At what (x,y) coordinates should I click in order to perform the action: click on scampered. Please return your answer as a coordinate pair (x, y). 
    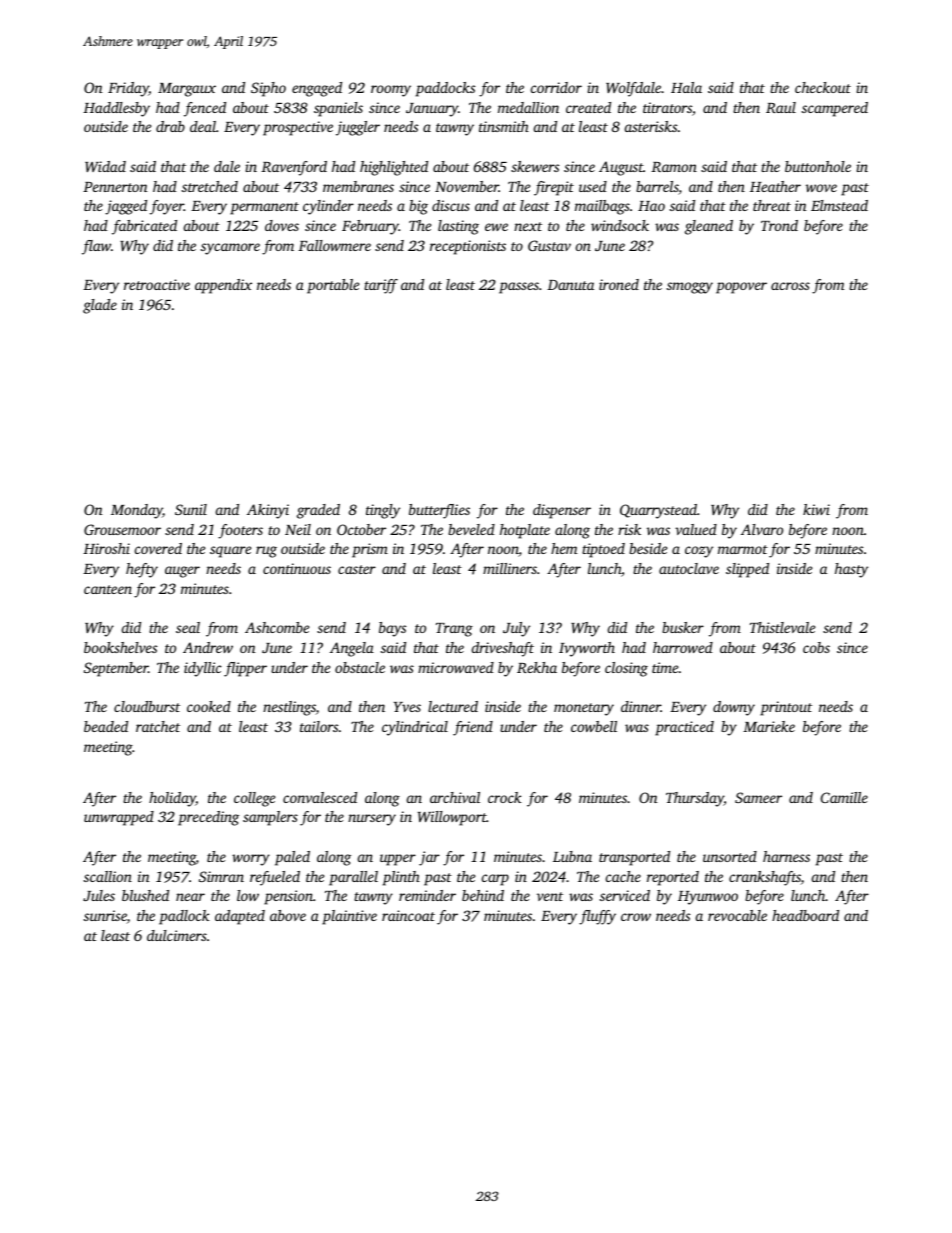
    Looking at the image, I should click on (835, 109).
